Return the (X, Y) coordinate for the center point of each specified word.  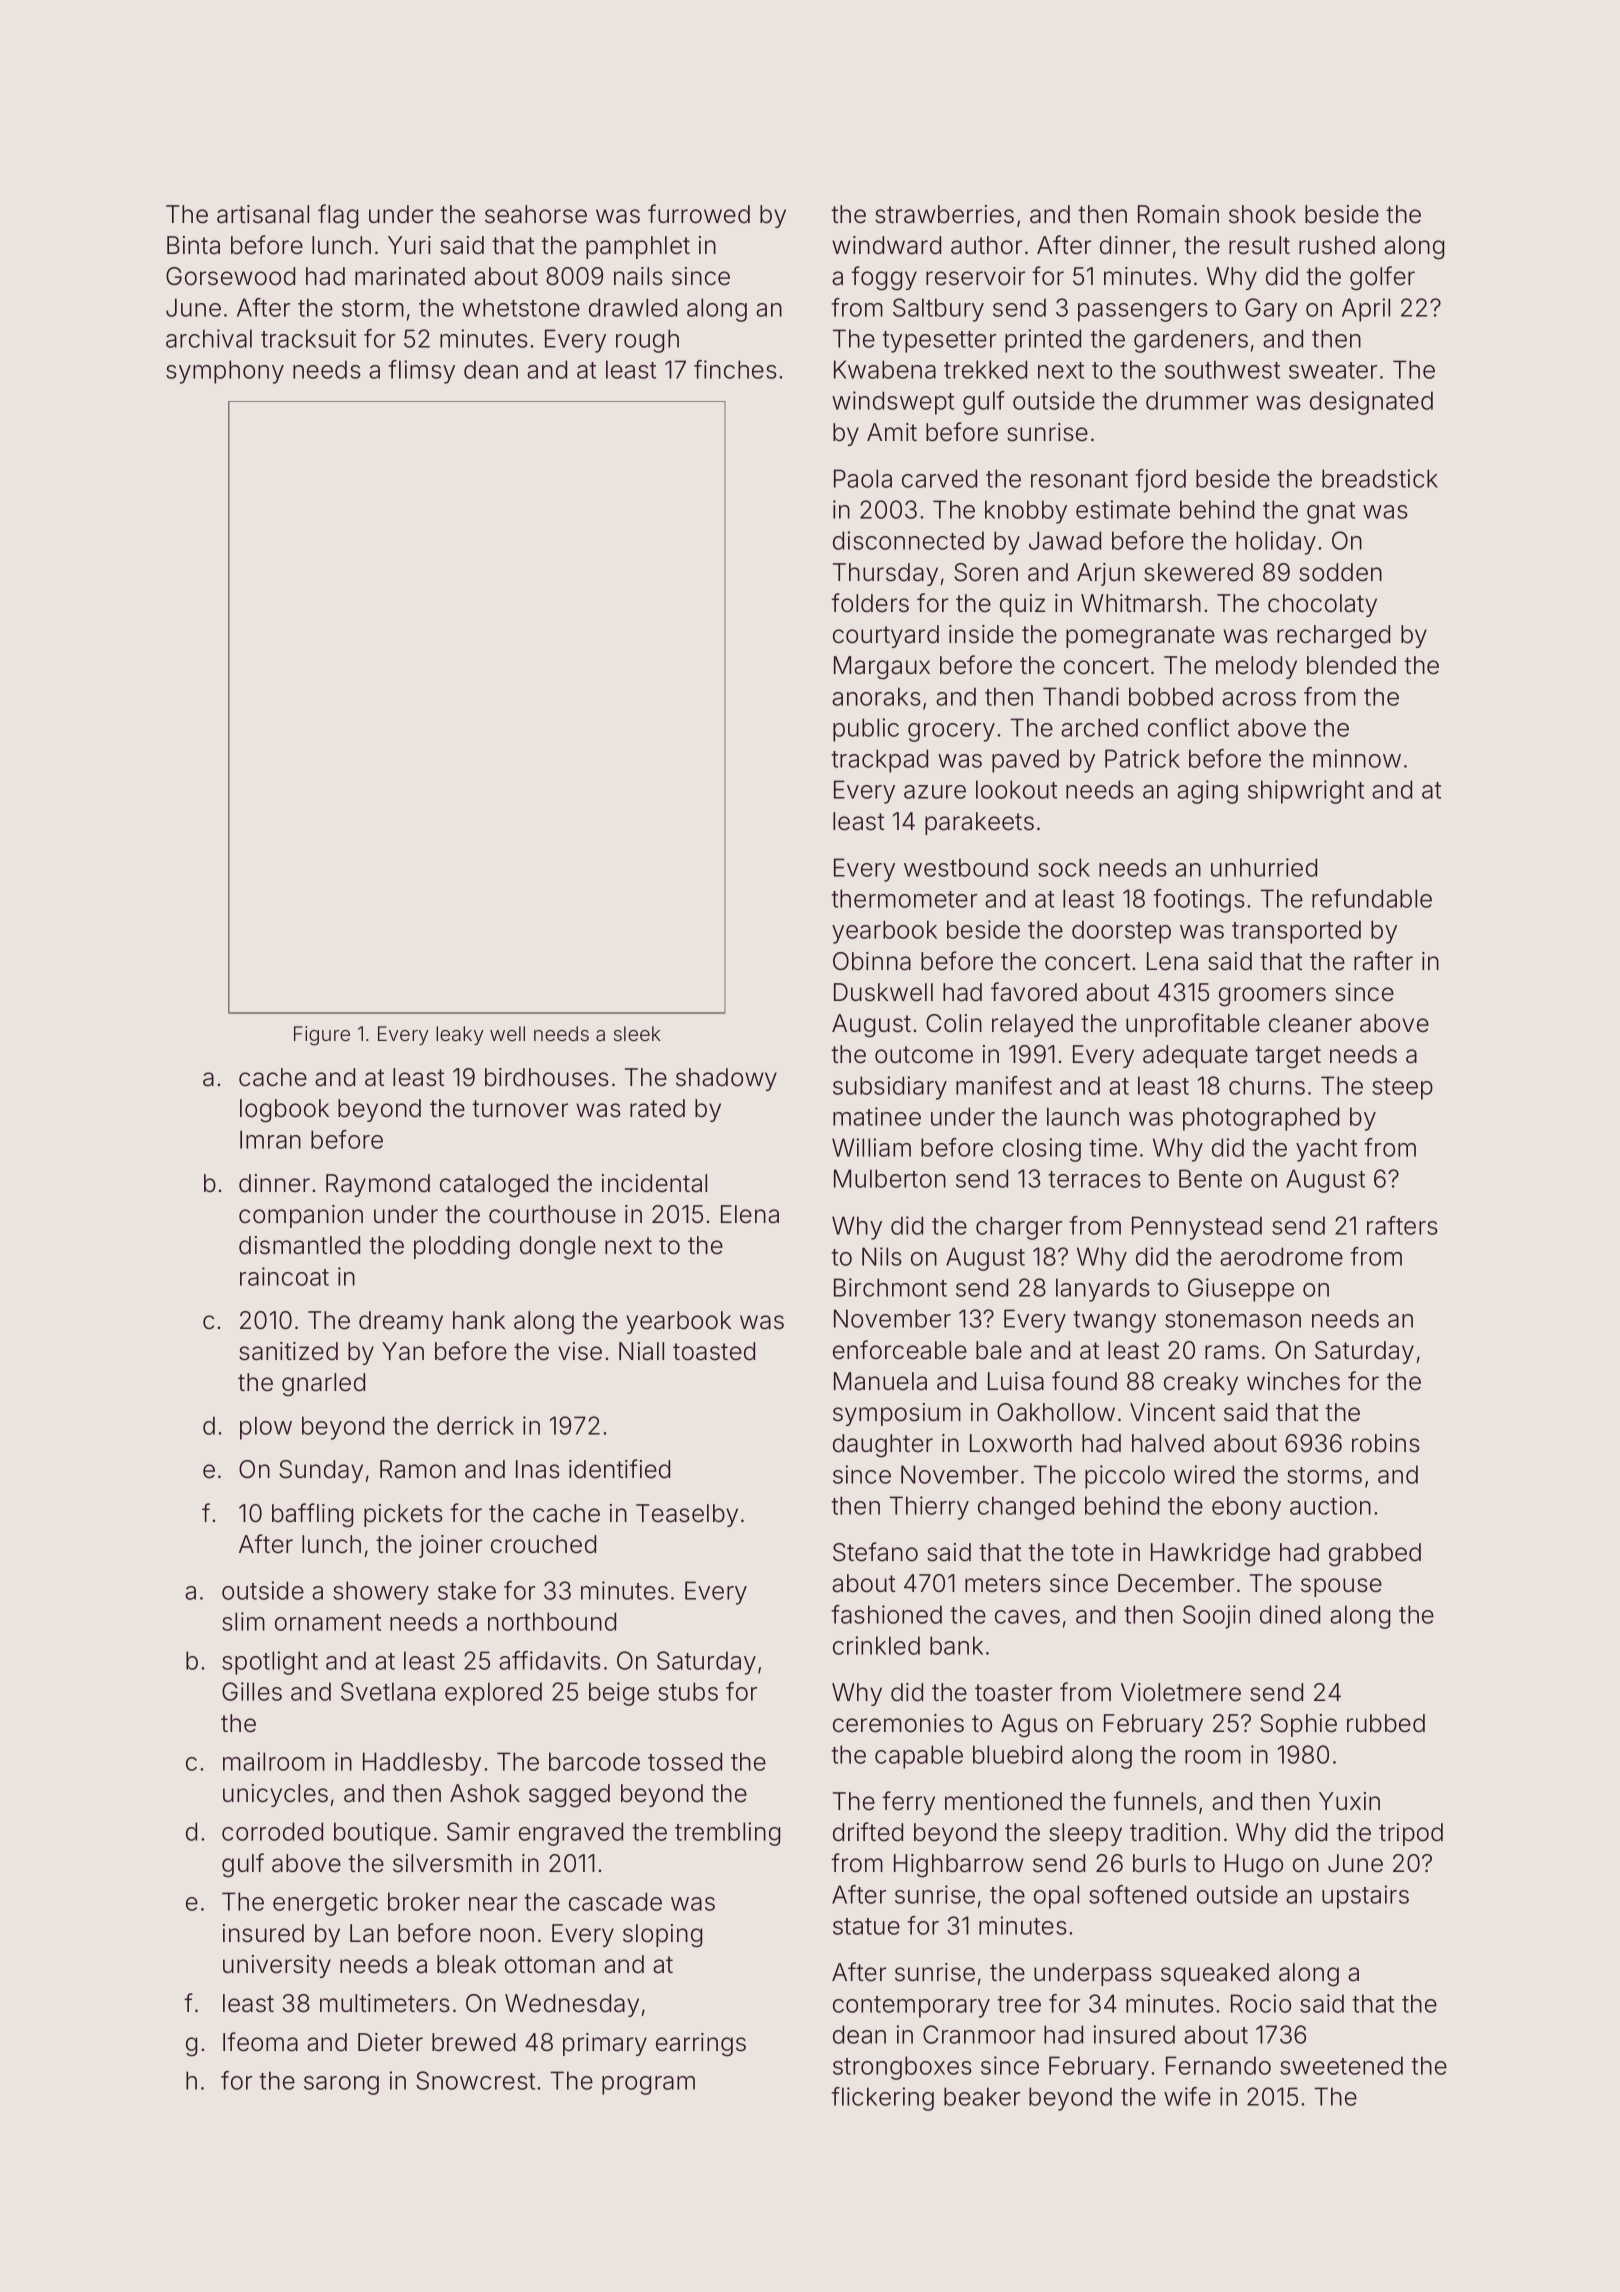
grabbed (1375, 1555)
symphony (225, 372)
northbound (552, 1621)
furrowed (699, 214)
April (1366, 310)
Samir (478, 1831)
